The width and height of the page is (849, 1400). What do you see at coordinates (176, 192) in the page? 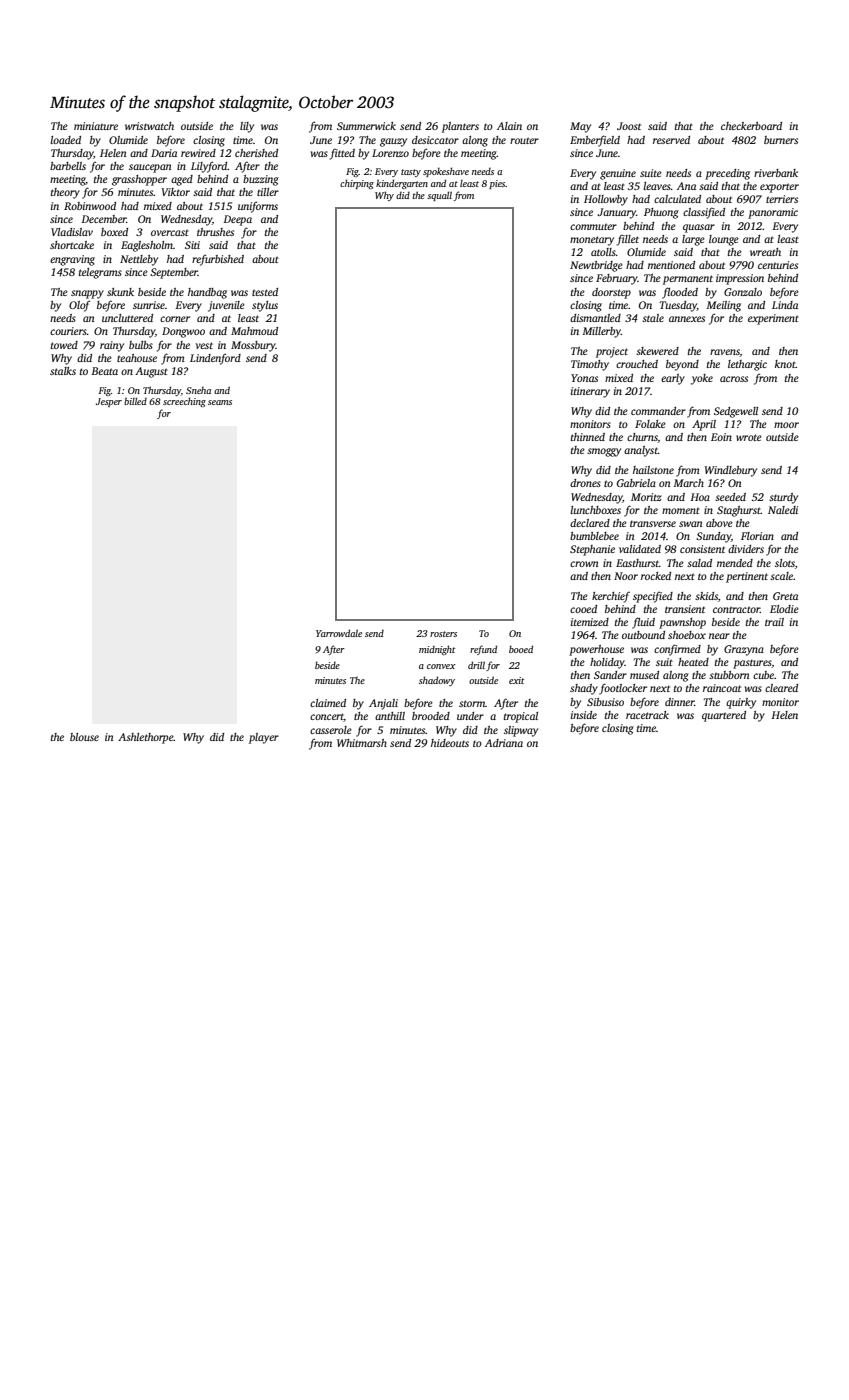
I see `Viktor` at bounding box center [176, 192].
